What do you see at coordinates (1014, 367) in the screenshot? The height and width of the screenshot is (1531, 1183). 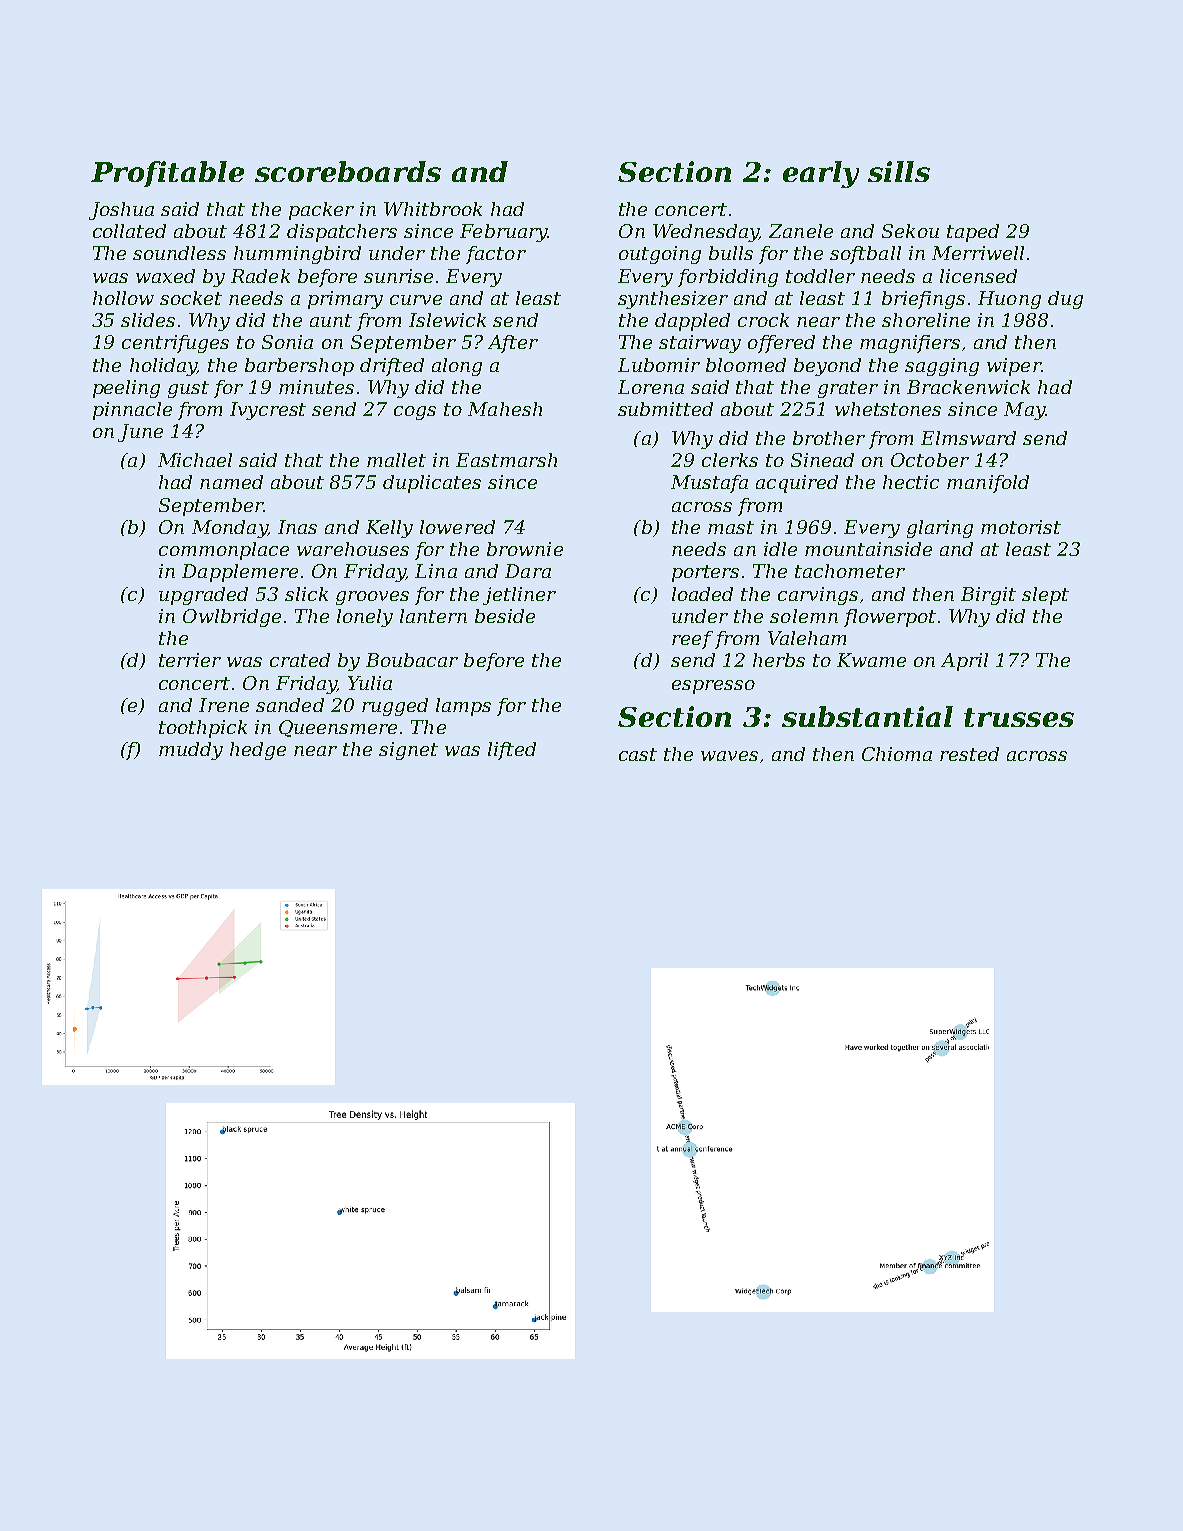 I see `wiper` at bounding box center [1014, 367].
